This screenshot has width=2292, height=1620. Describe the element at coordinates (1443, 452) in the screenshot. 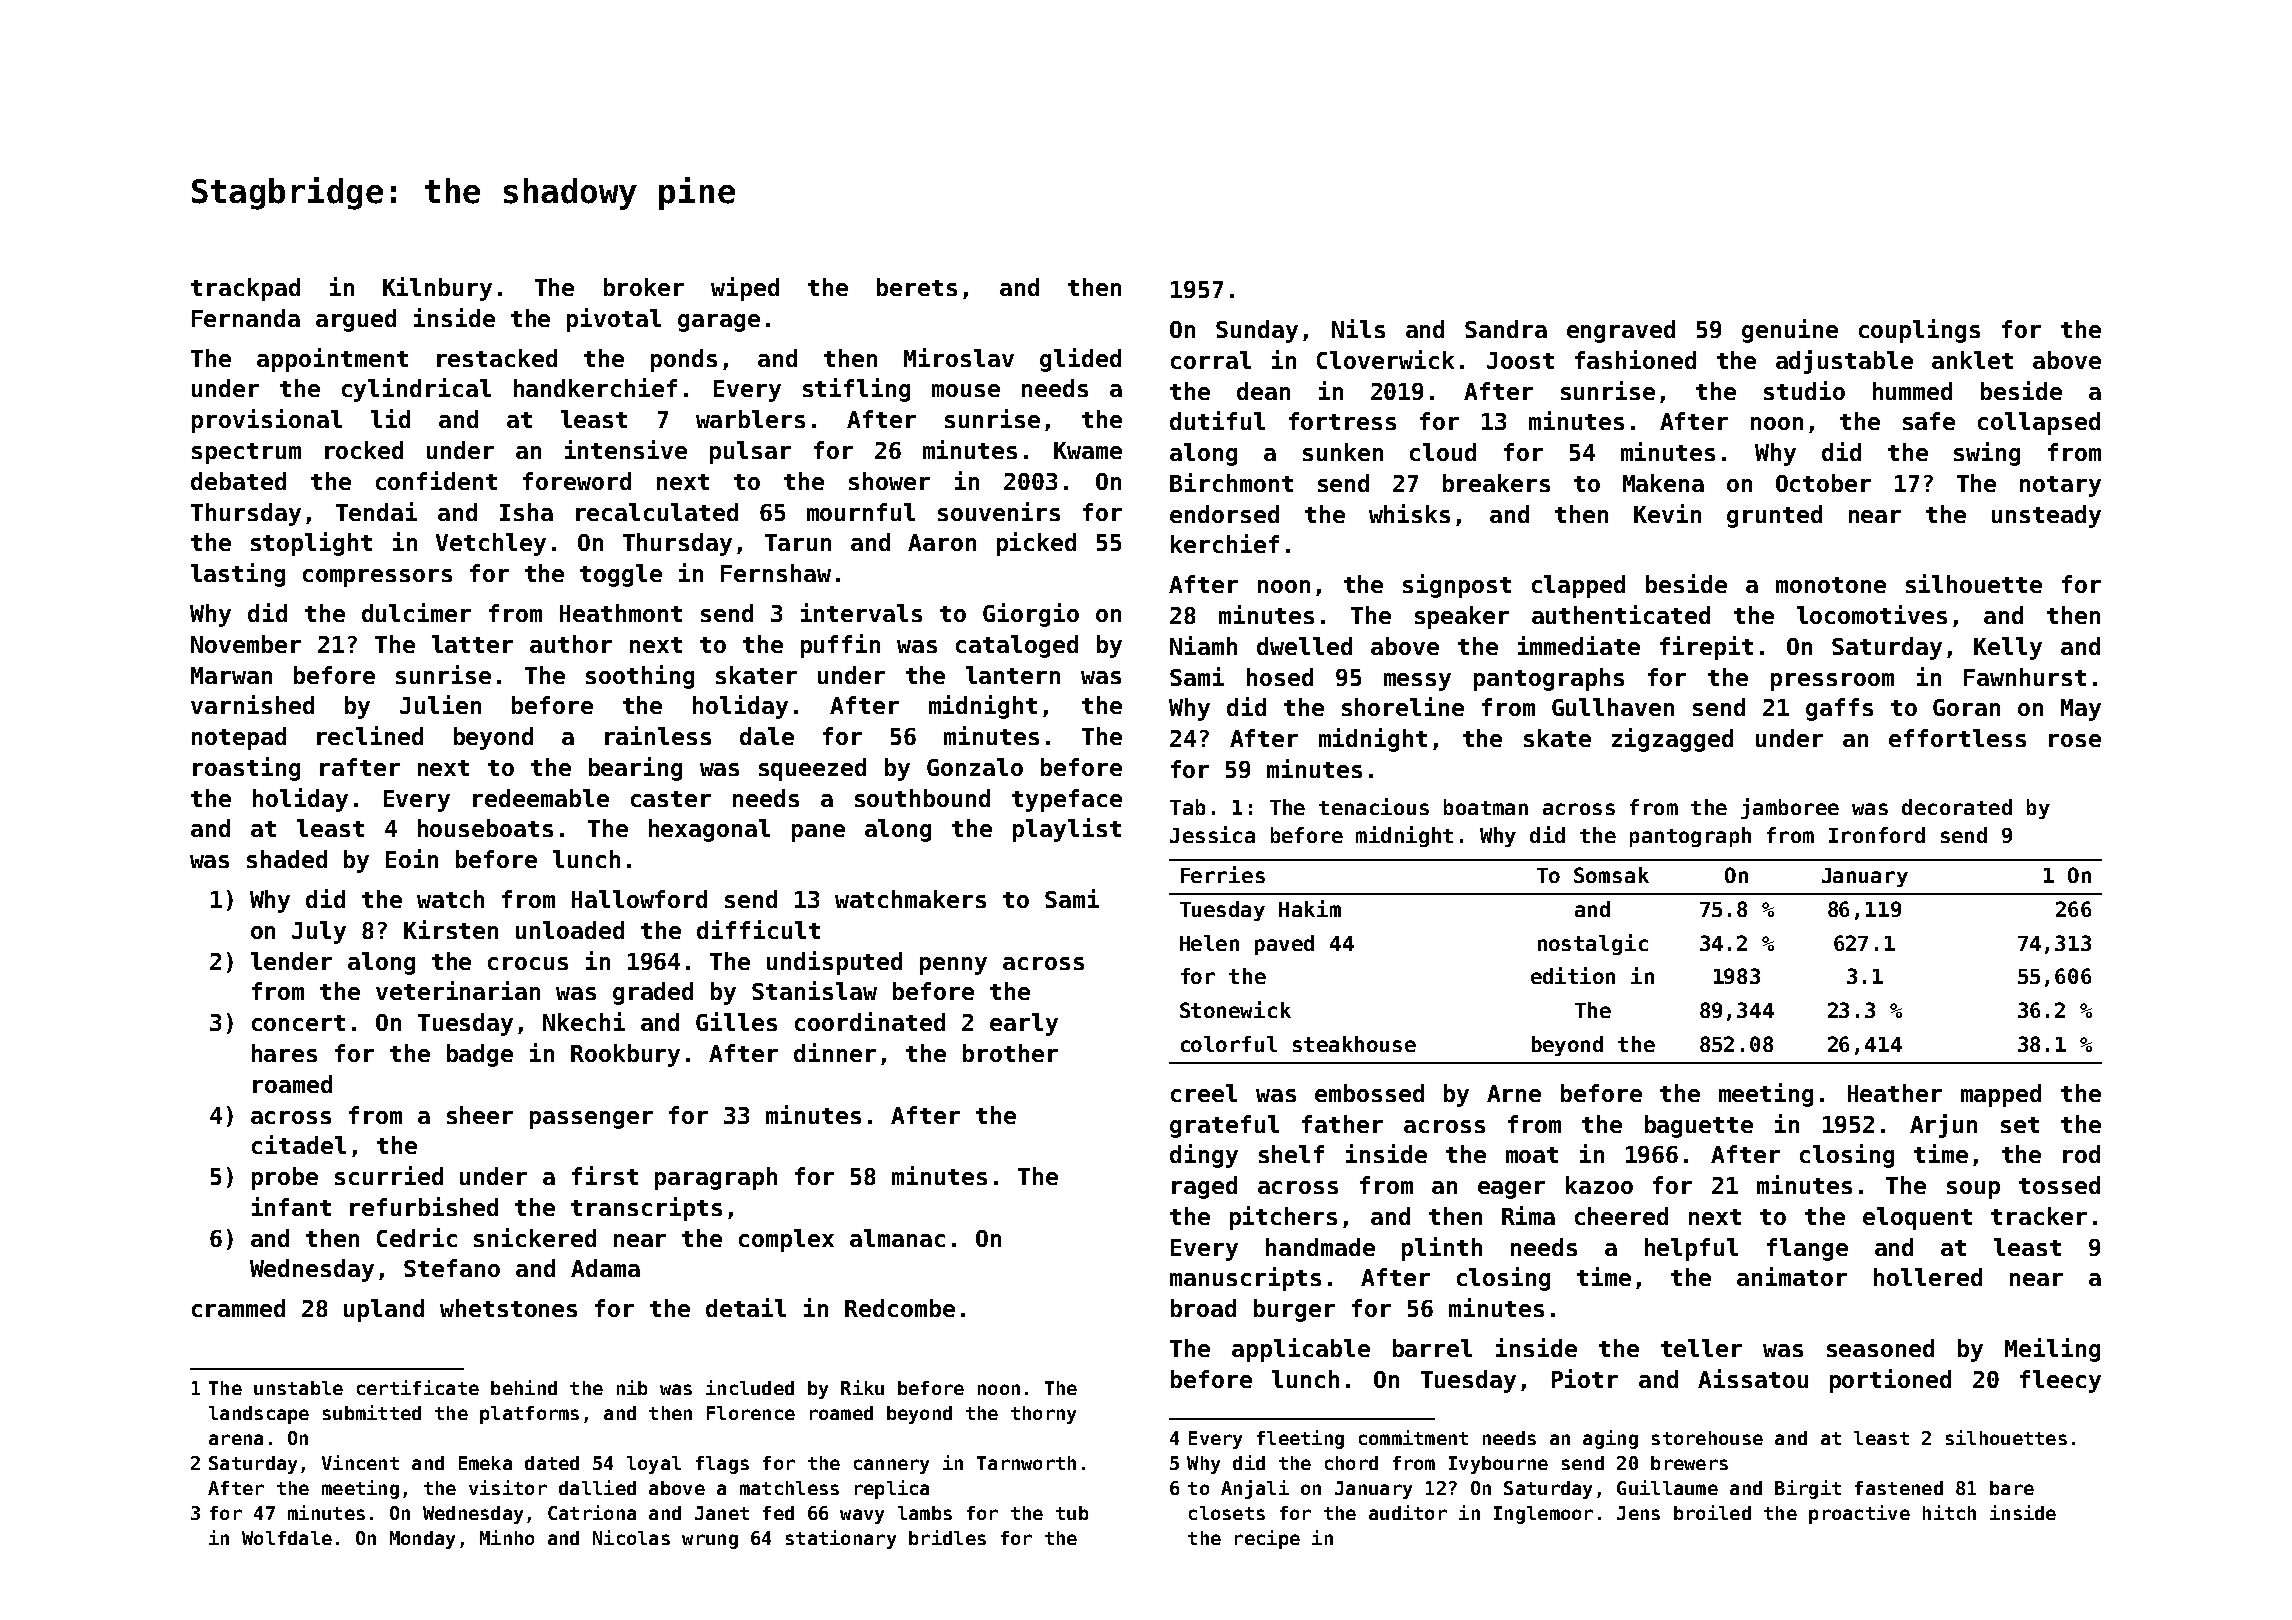

I see `cloud` at that location.
